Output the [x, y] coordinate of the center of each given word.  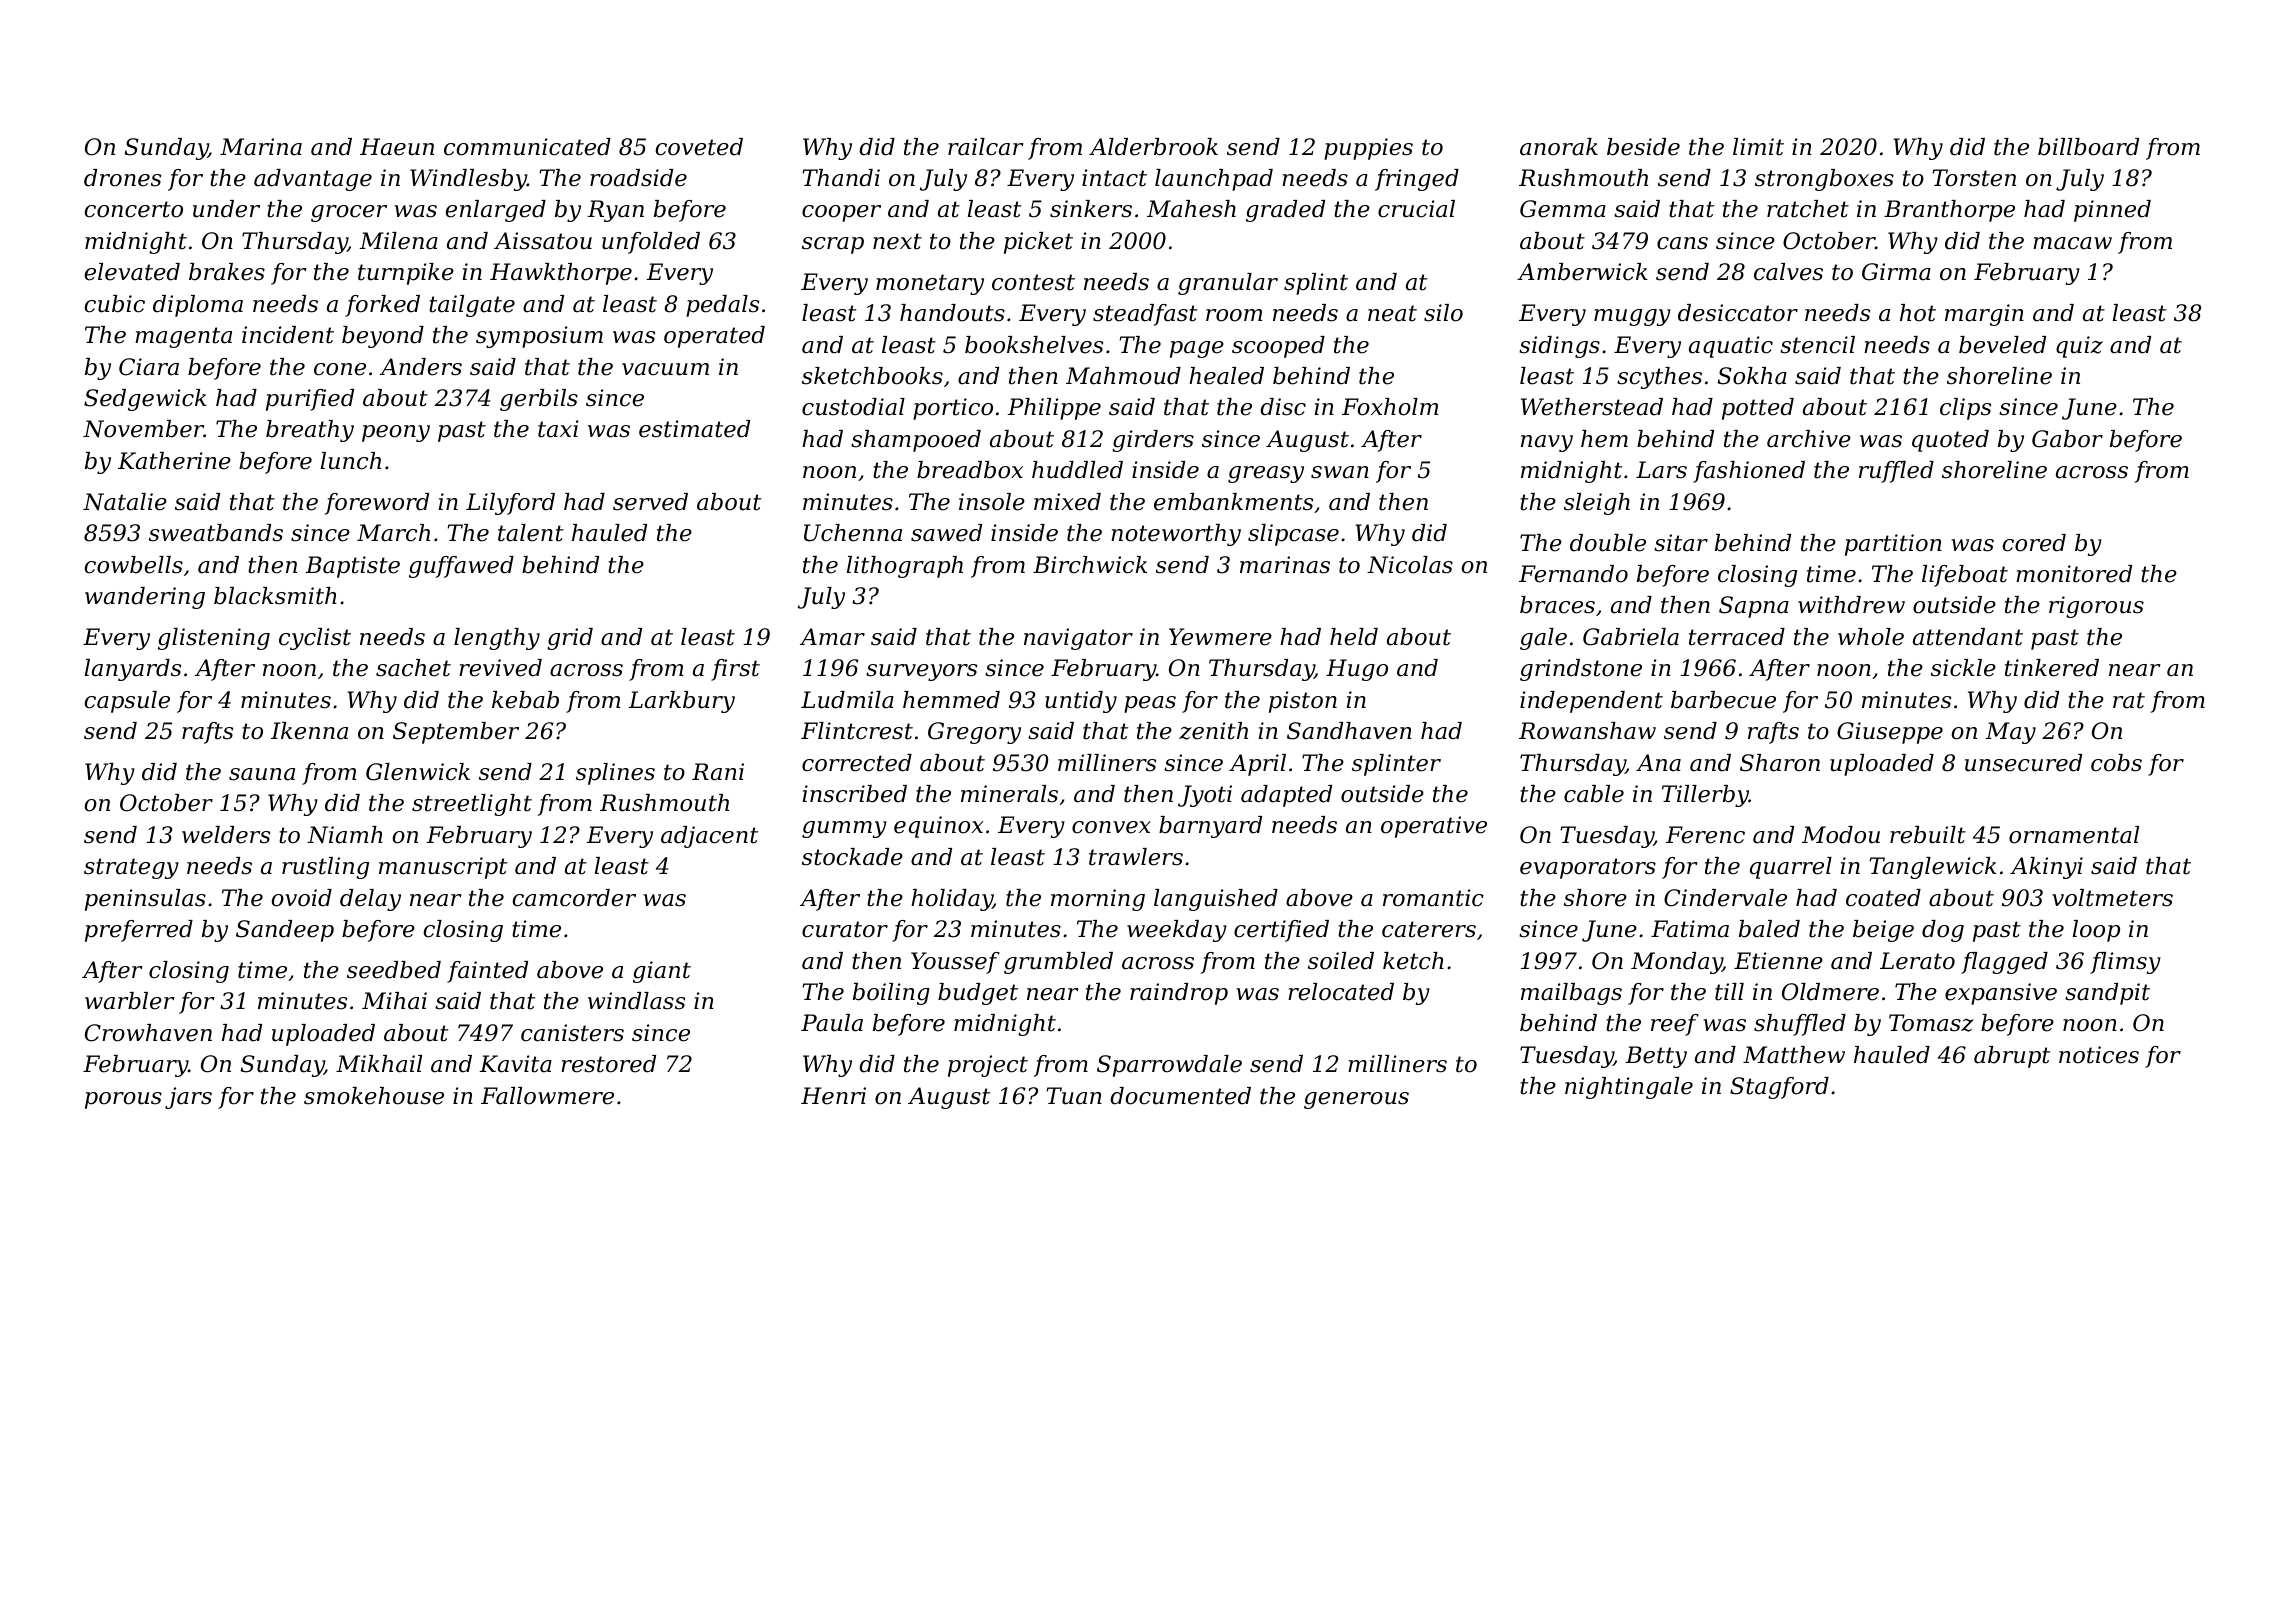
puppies [1368, 149]
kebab [525, 700]
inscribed [855, 794]
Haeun [397, 147]
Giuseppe [1890, 733]
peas [1150, 704]
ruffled [1896, 472]
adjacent [709, 837]
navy [1547, 443]
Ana [1658, 763]
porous [123, 1100]
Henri [833, 1096]
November [143, 429]
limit [1758, 147]
